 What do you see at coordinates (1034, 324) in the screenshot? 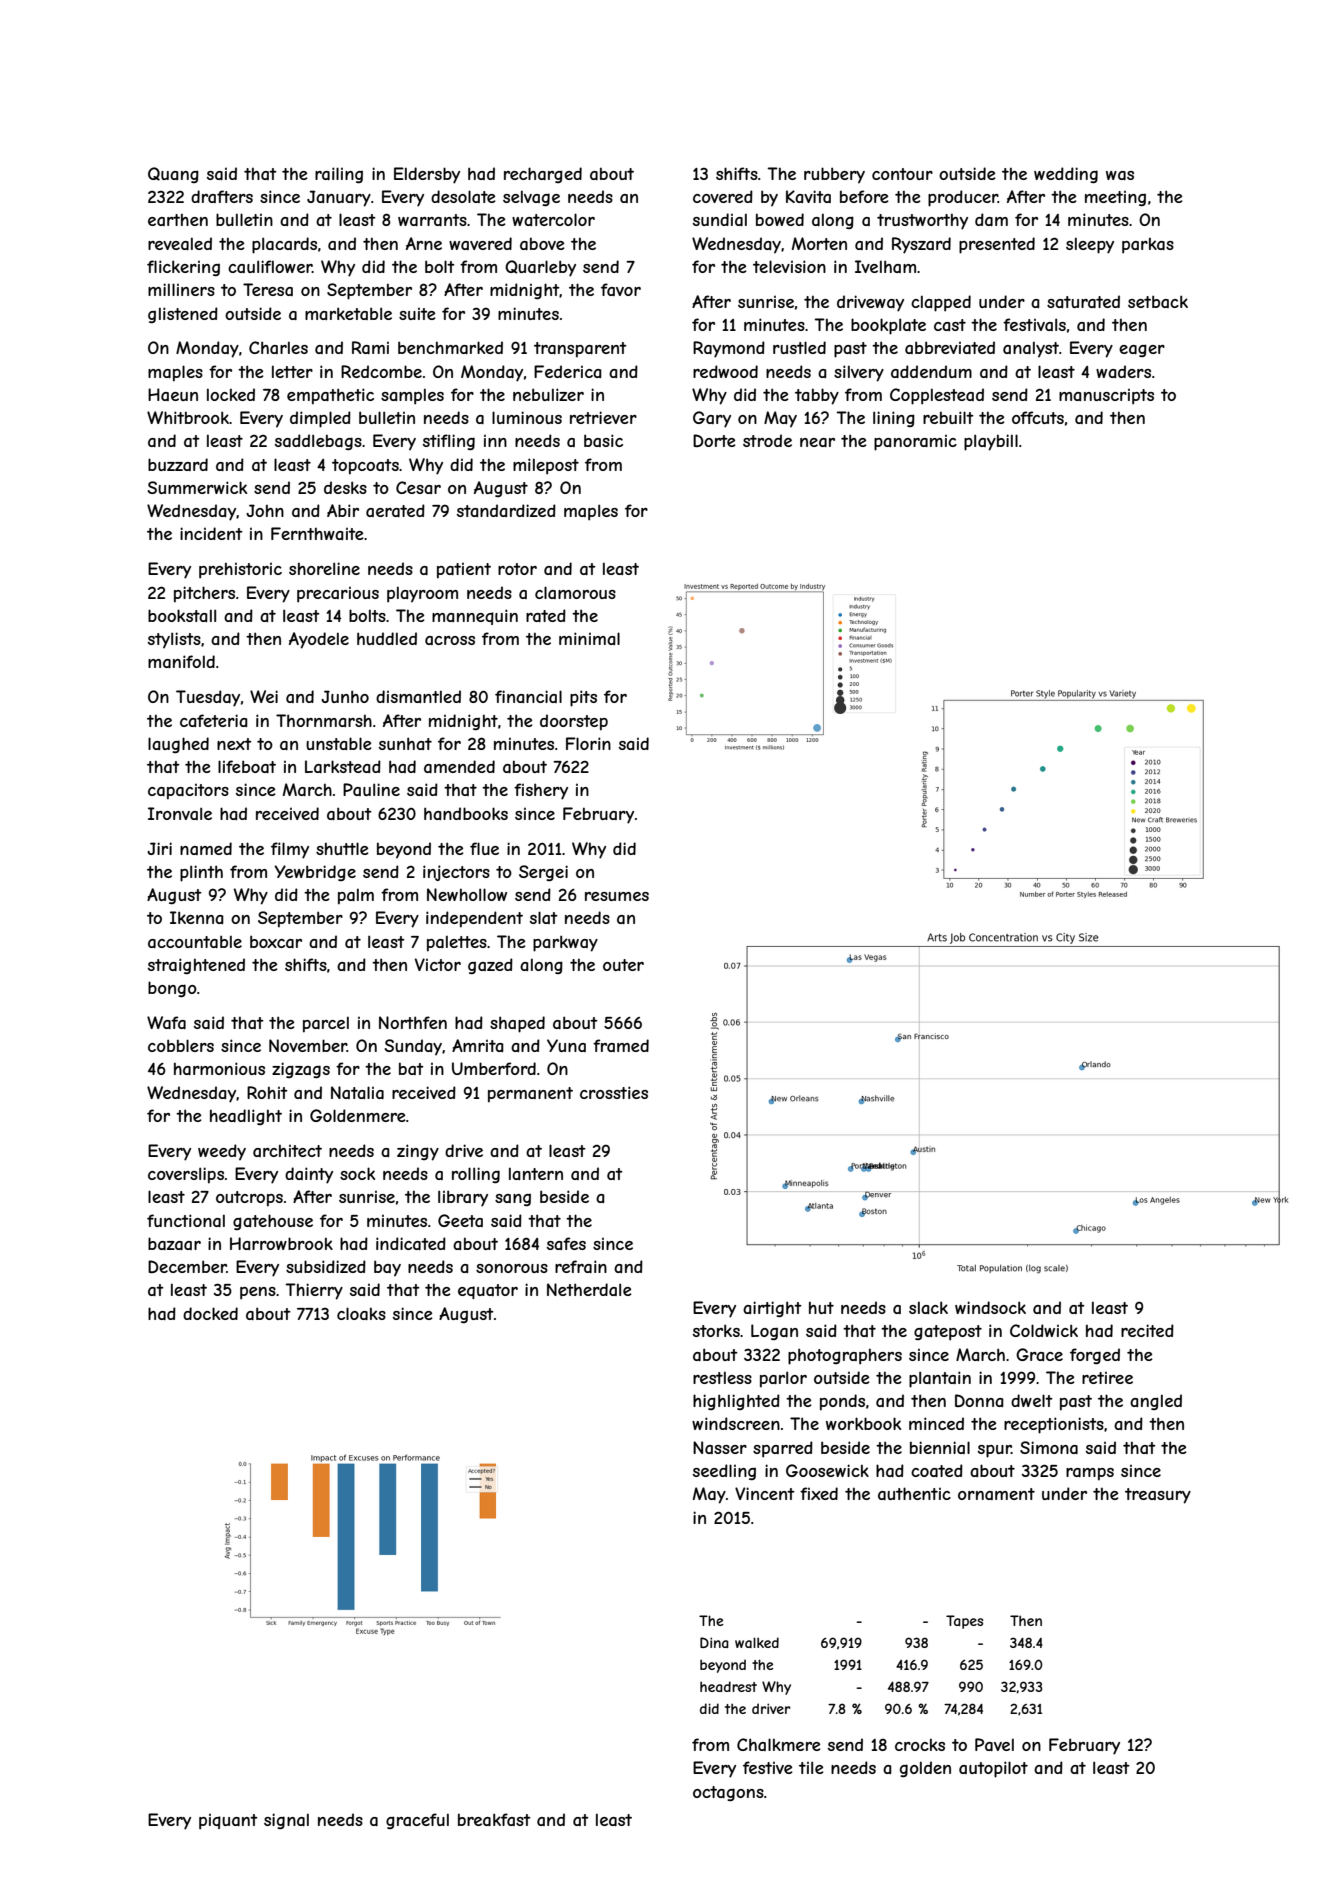
I see `festivals` at bounding box center [1034, 324].
